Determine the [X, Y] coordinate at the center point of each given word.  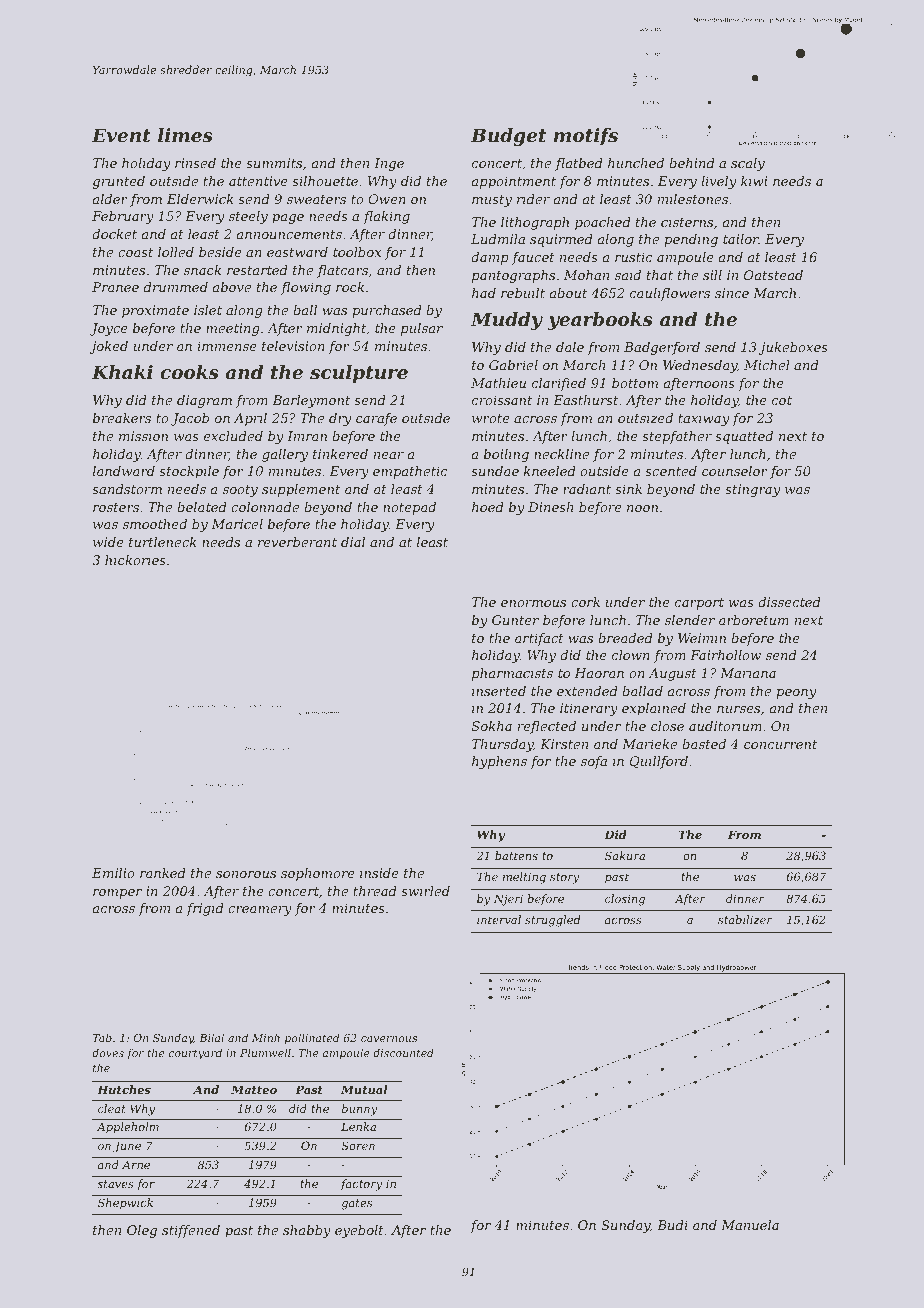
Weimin [702, 638]
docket [114, 234]
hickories [135, 560]
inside [379, 873]
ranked [163, 873]
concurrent [780, 744]
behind [692, 163]
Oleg [142, 1231]
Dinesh [550, 507]
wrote [491, 418]
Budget [508, 137]
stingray [752, 490]
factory [361, 1185]
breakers [122, 418]
